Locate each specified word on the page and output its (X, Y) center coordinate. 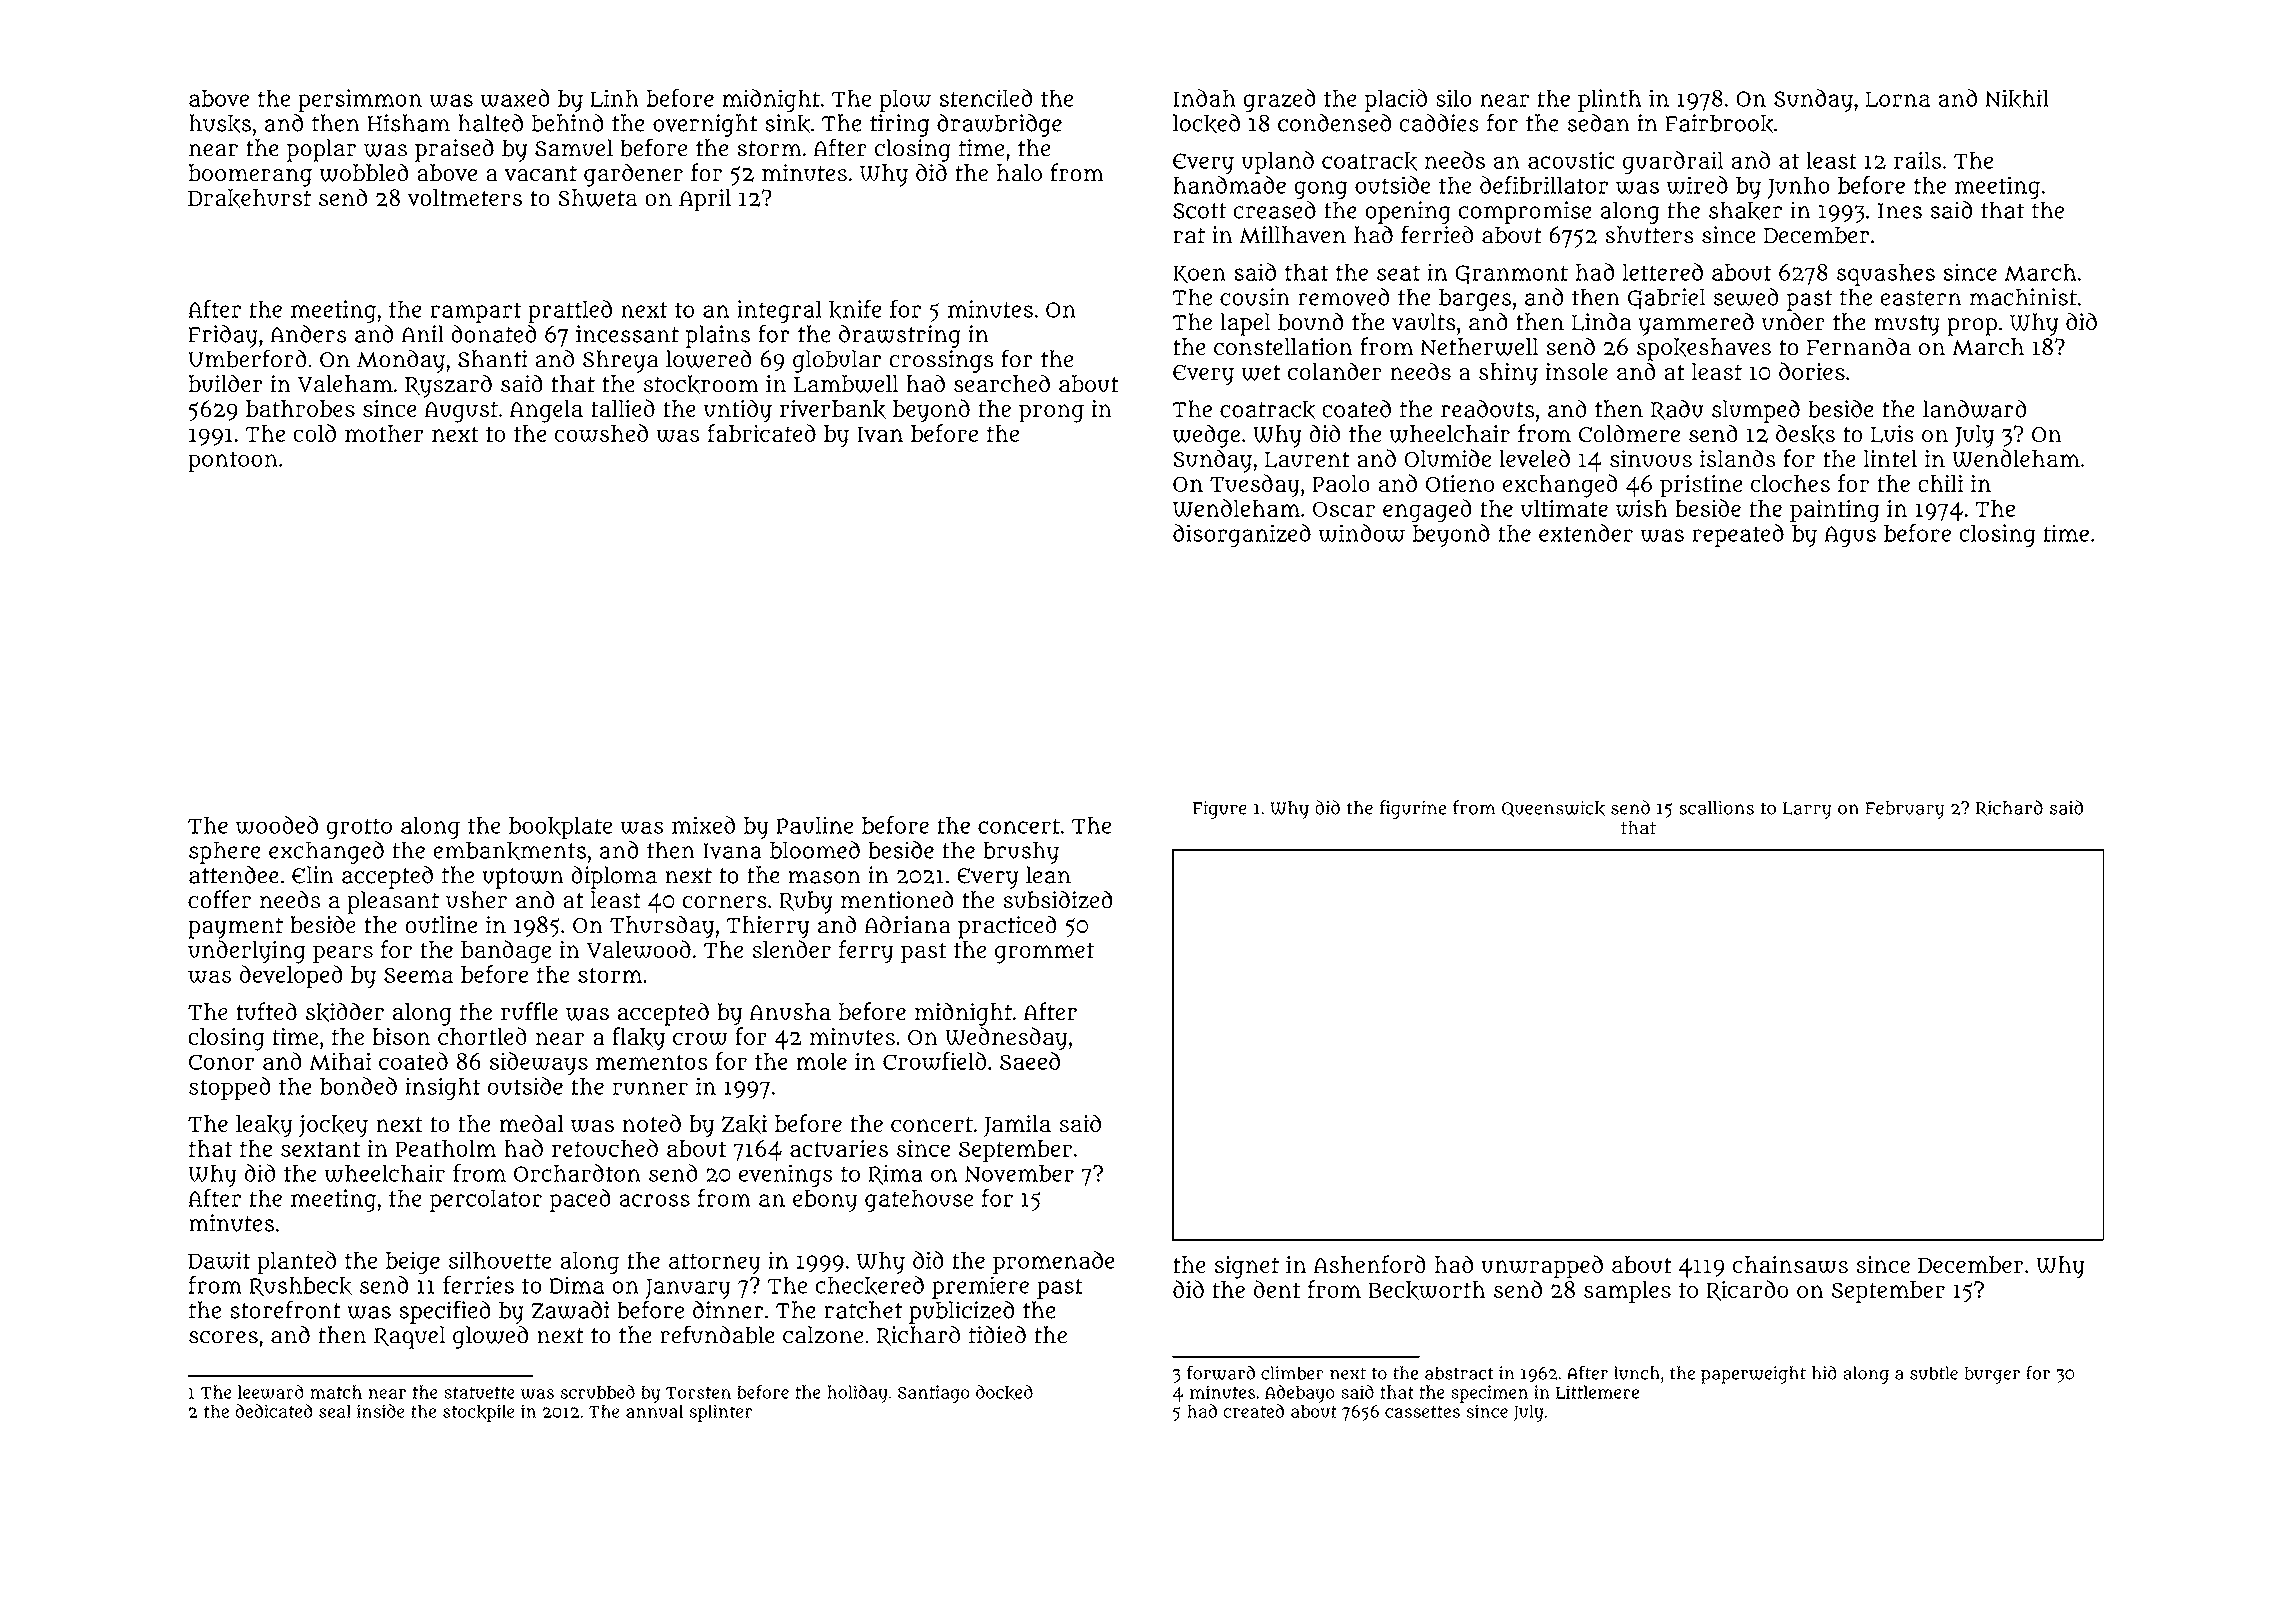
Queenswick (1553, 809)
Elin (313, 875)
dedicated (274, 1411)
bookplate (560, 827)
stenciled (986, 98)
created (1253, 1411)
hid (1824, 1373)
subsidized (1058, 899)
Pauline (814, 825)
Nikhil (2017, 99)
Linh (614, 98)
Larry (1807, 810)
